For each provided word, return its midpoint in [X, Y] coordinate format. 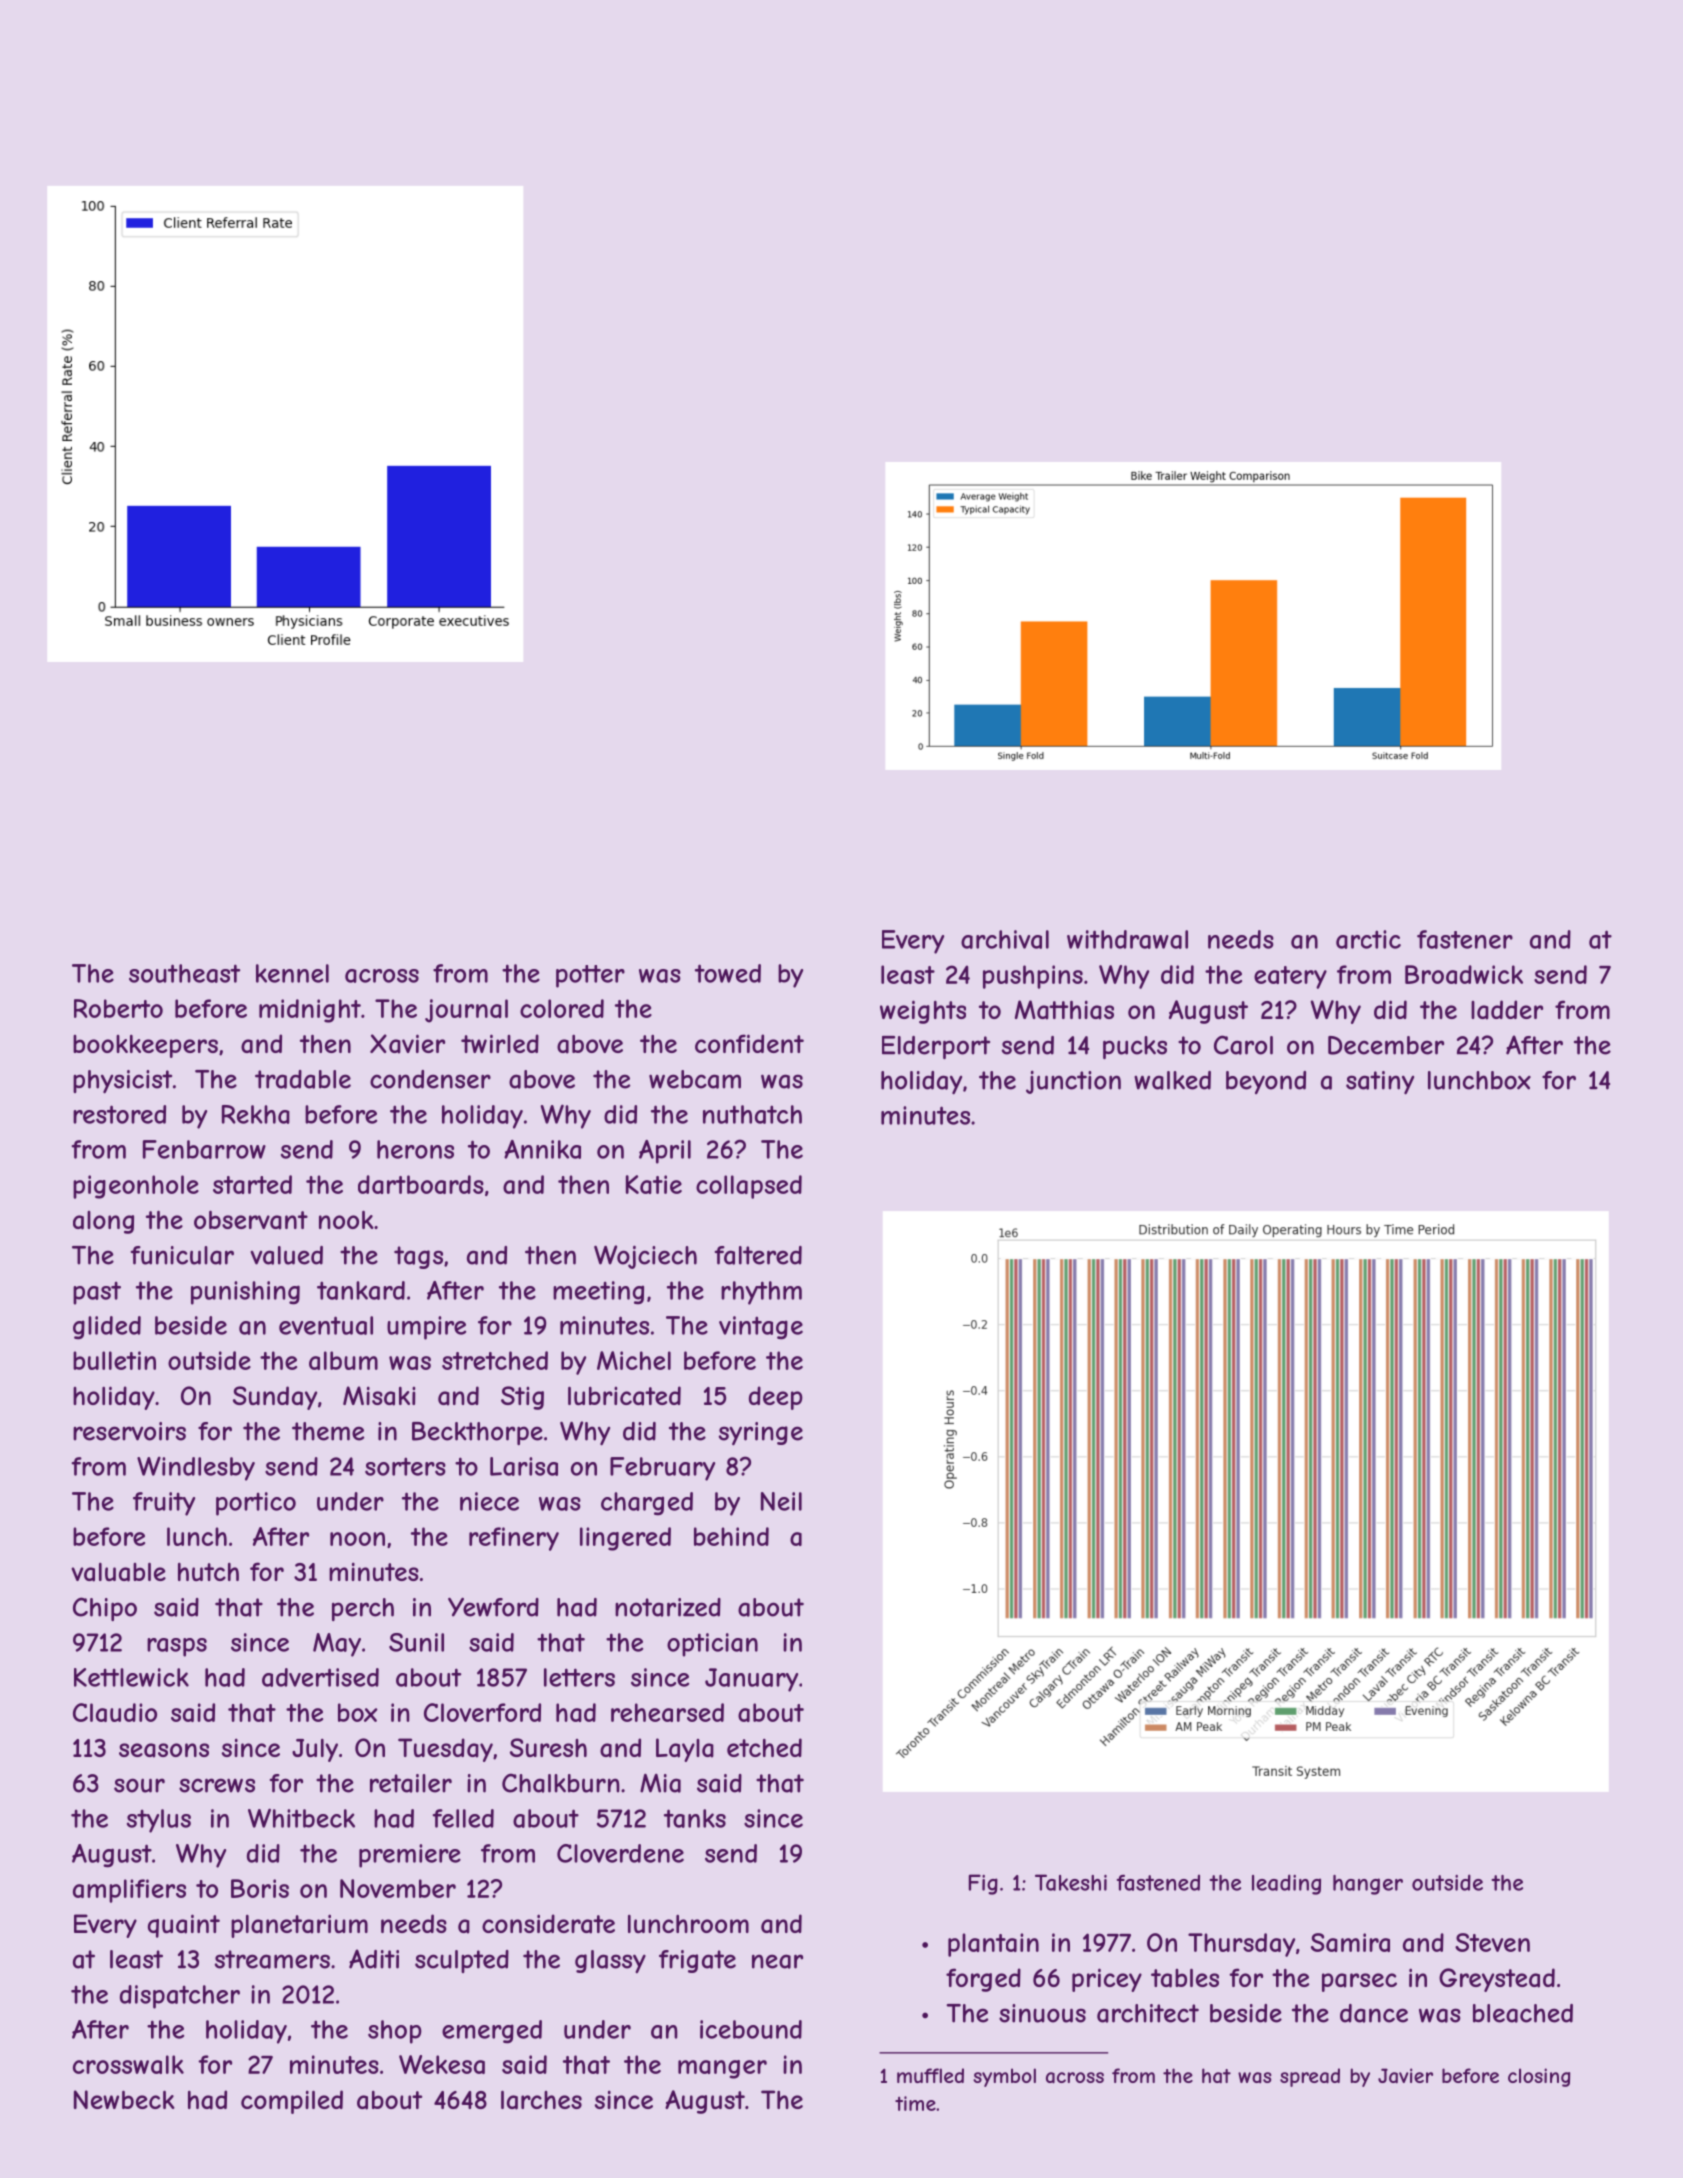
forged [983, 1980]
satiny [1380, 1083]
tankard [361, 1290]
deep [776, 1398]
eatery [1290, 977]
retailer [411, 1783]
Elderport [936, 1047]
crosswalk [128, 2064]
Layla [685, 1750]
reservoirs [129, 1431]
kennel [292, 973]
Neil [781, 1501]
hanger [1368, 1885]
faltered [758, 1255]
